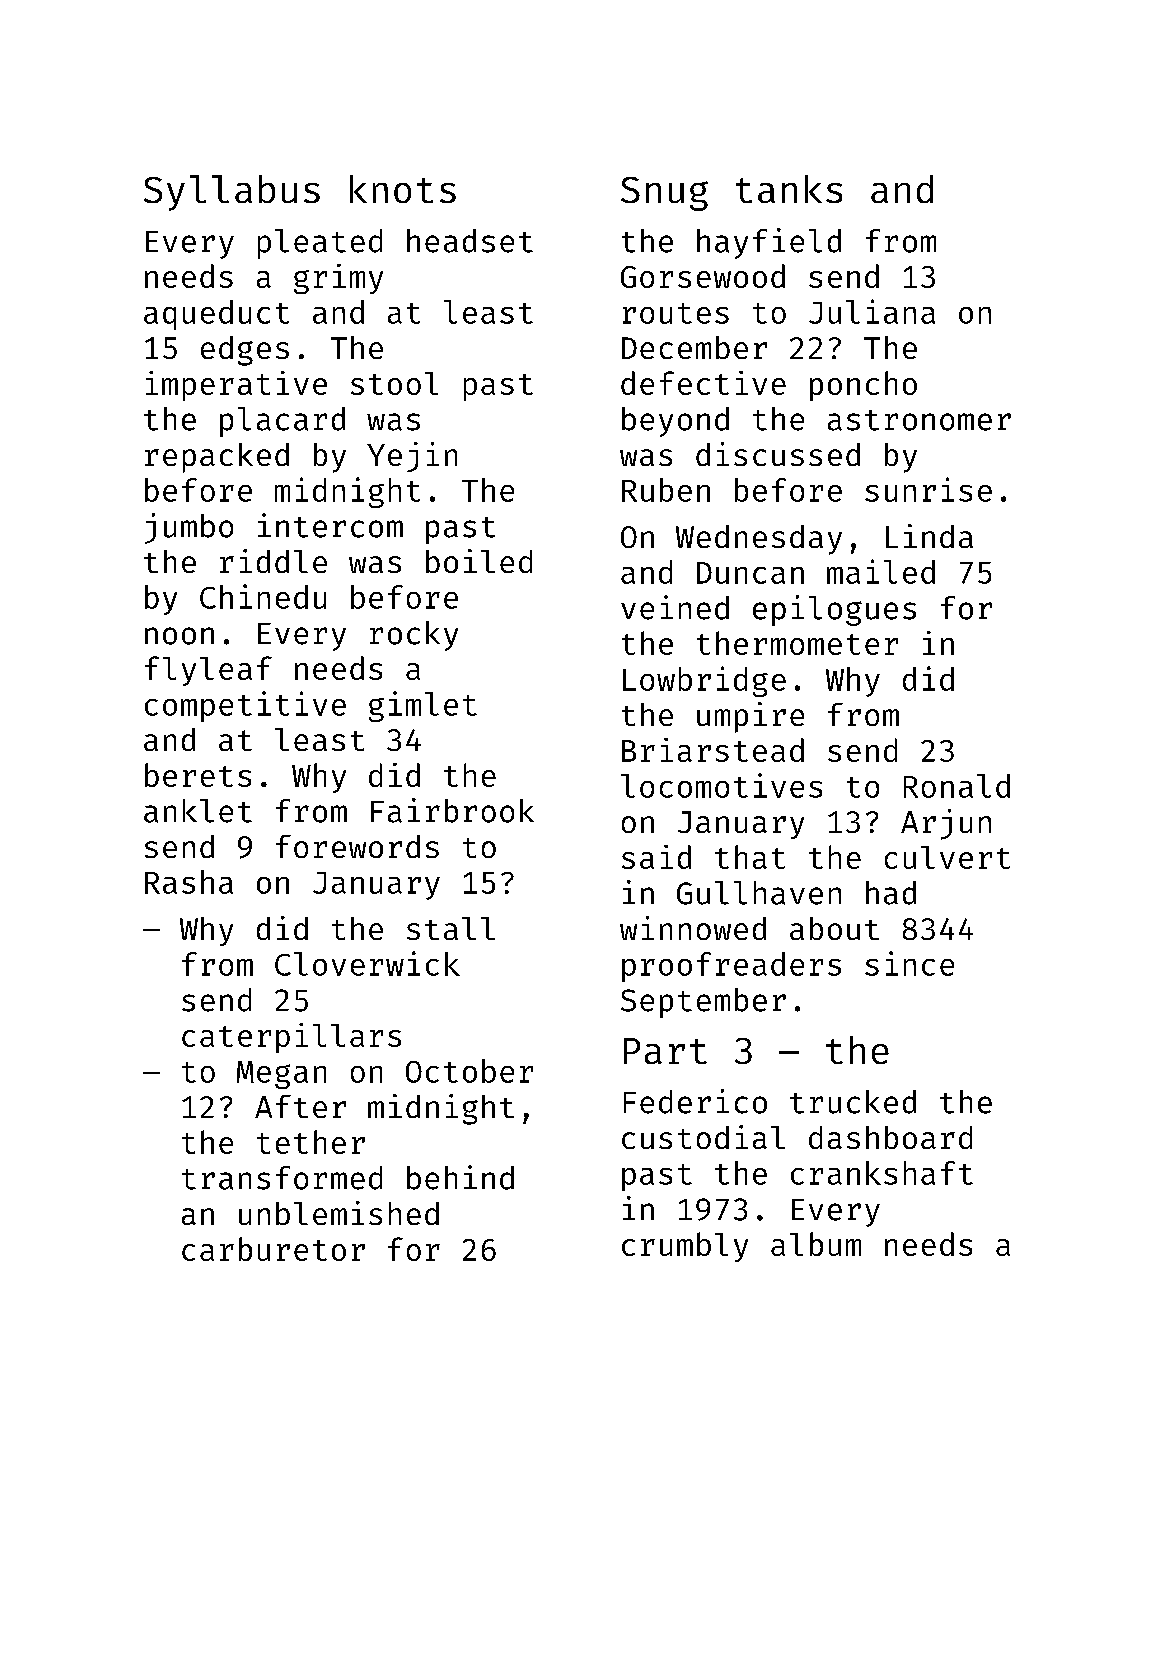  What do you see at coordinates (853, 1102) in the screenshot?
I see `trucked` at bounding box center [853, 1102].
